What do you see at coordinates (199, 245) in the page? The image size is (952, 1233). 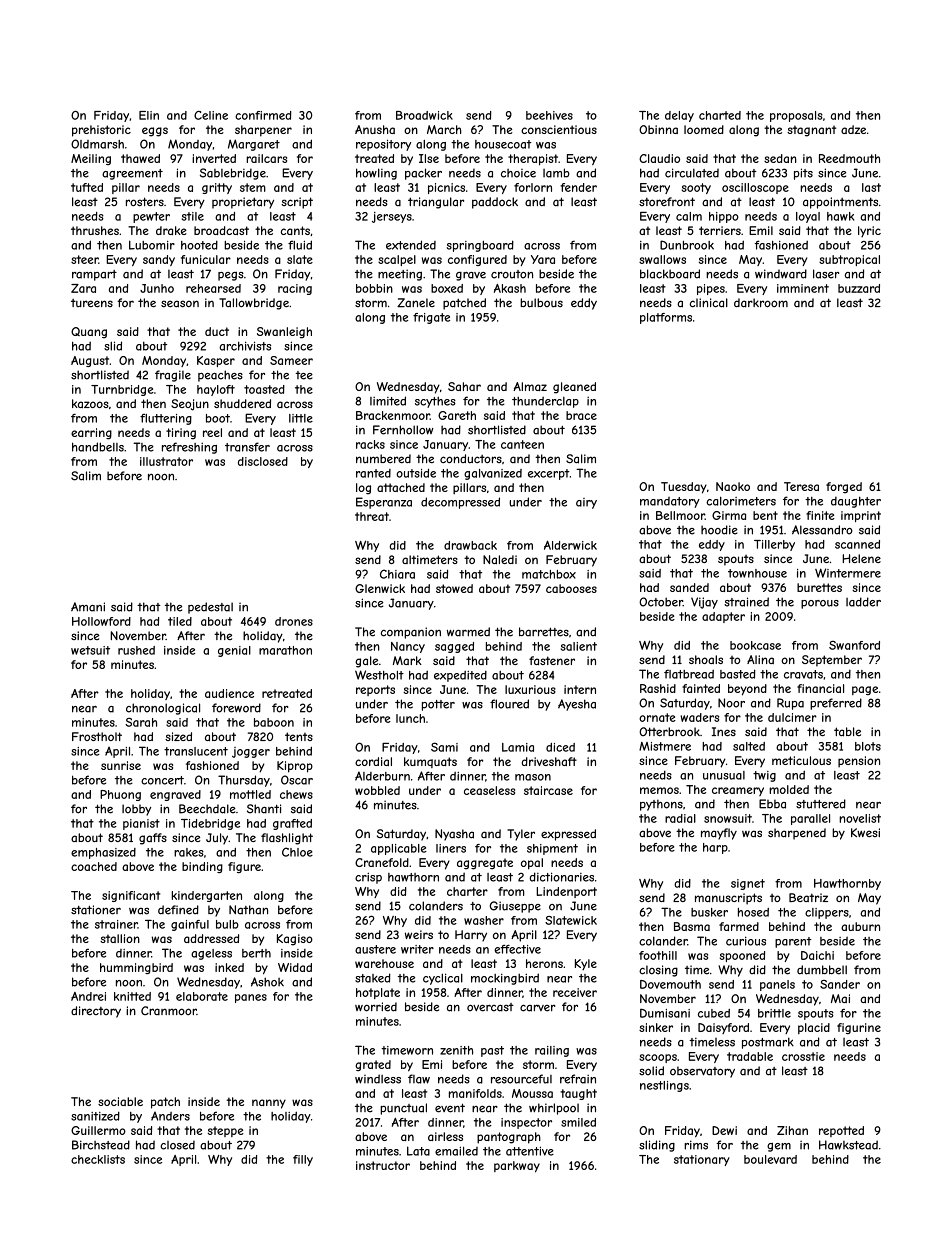 I see `hooted` at bounding box center [199, 245].
